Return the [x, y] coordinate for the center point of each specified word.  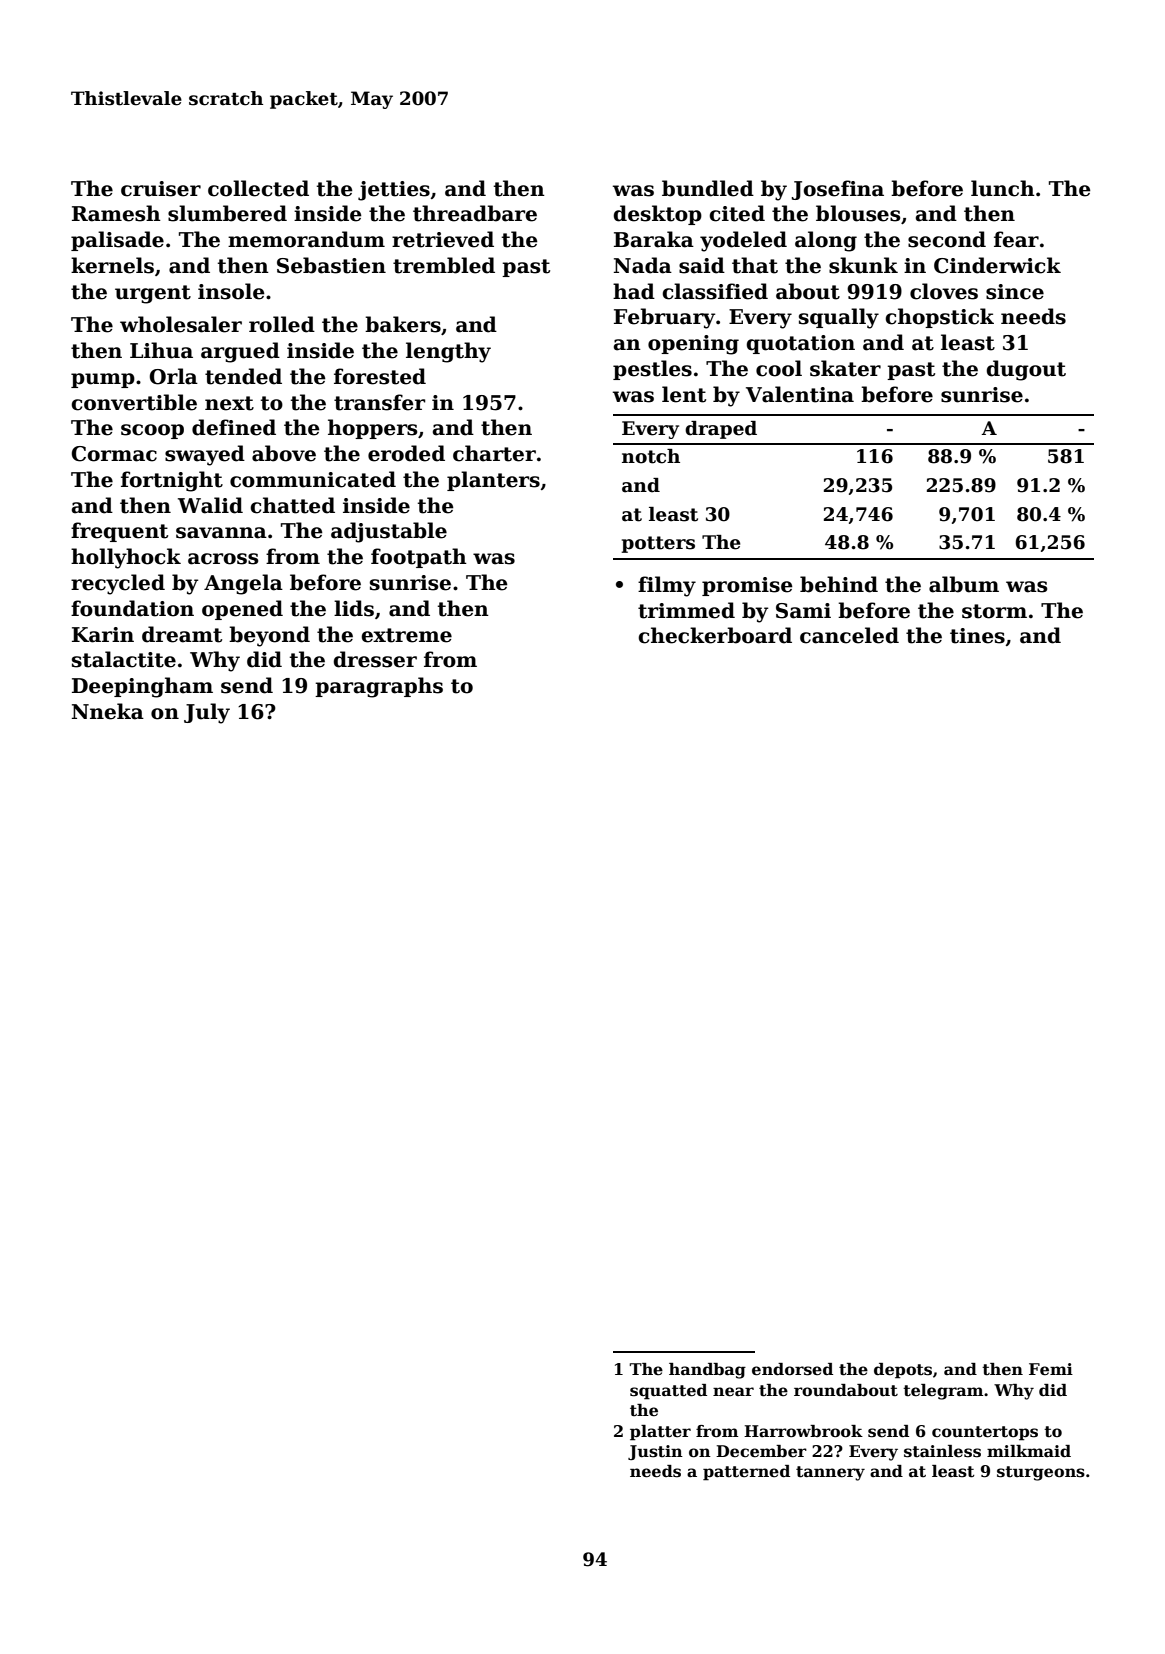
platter [660, 1433]
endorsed [792, 1369]
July [207, 713]
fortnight [172, 481]
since [1015, 292]
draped [721, 430]
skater [845, 368]
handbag [707, 1371]
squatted [668, 1392]
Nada [643, 265]
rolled [282, 324]
